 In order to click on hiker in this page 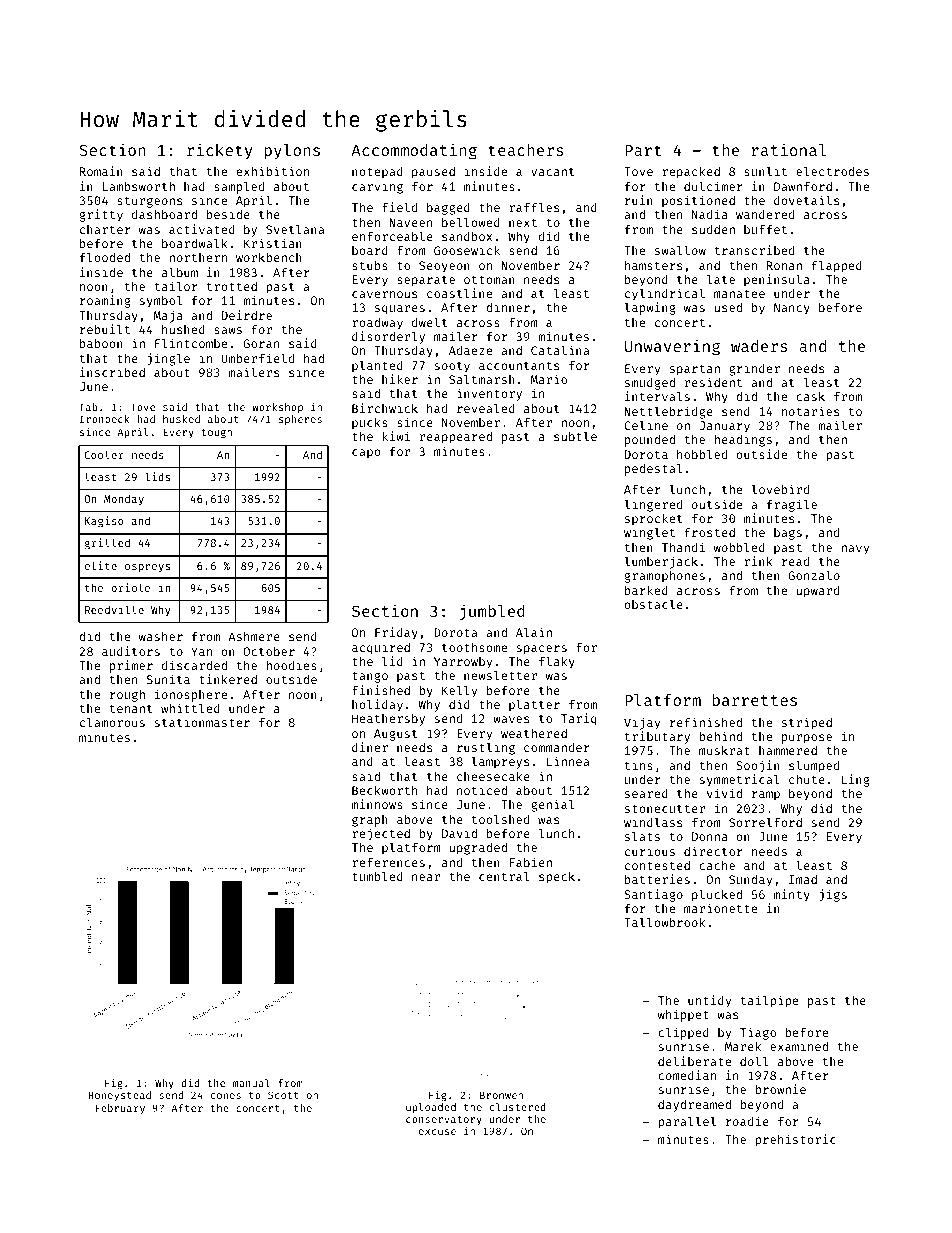, I will do `click(400, 379)`.
